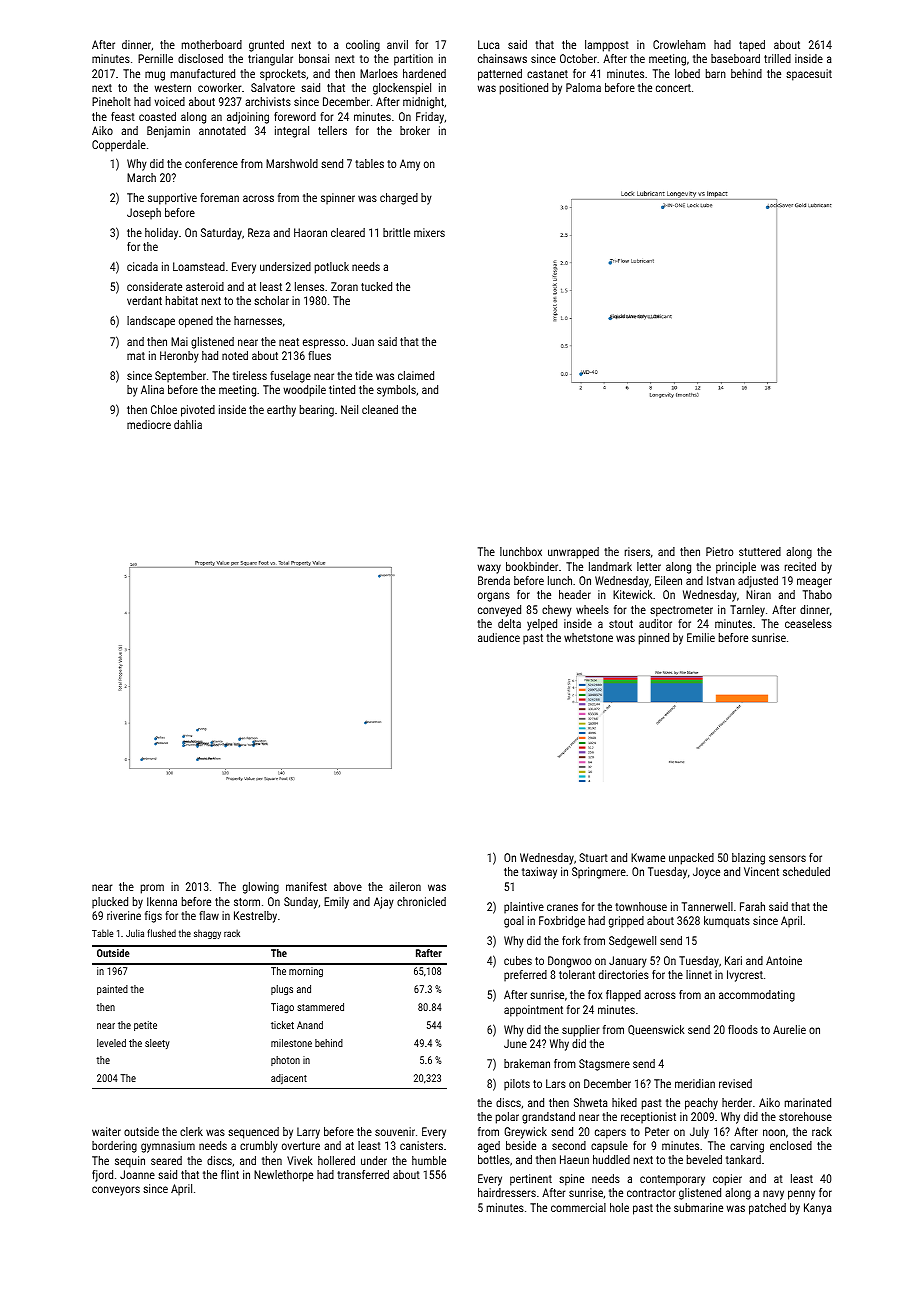 The image size is (924, 1308). Describe the element at coordinates (719, 551) in the document. I see `Pietro` at that location.
